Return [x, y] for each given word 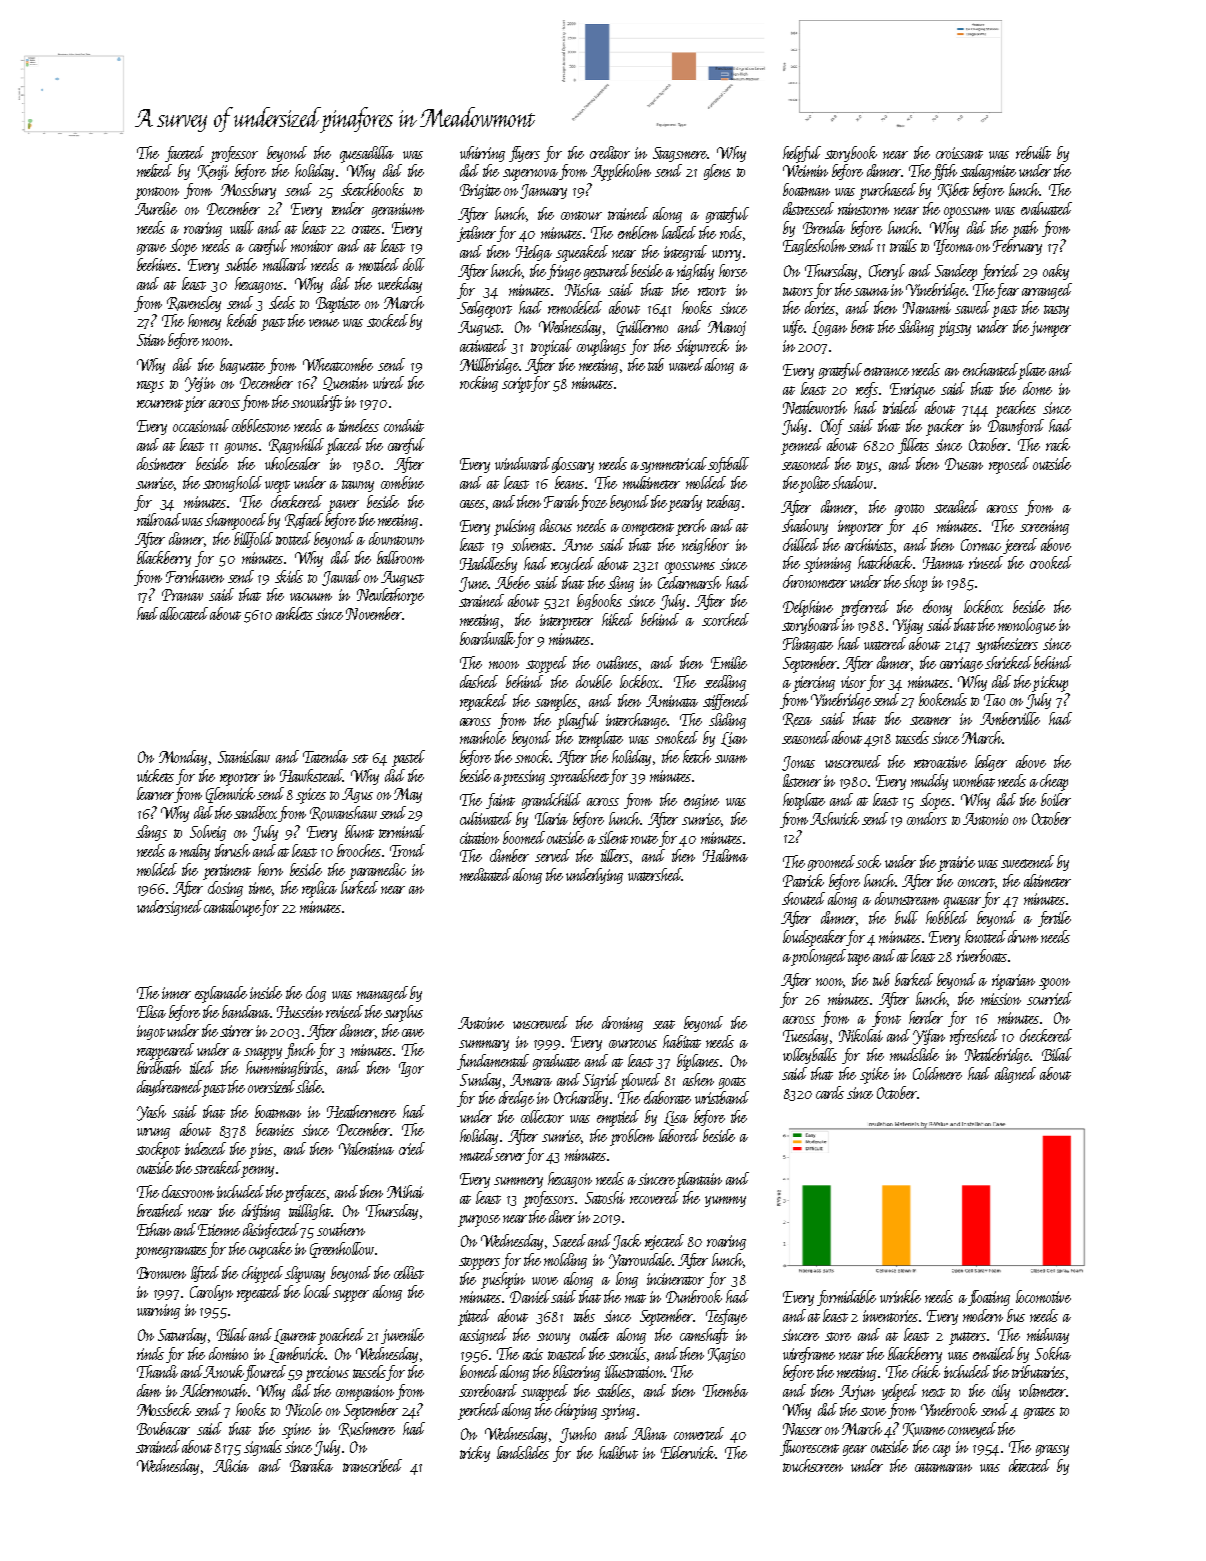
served [552, 855]
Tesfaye [726, 1317]
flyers [524, 154]
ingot [151, 1032]
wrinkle [900, 1296]
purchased [887, 191]
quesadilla [367, 154]
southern [341, 1229]
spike [874, 1075]
